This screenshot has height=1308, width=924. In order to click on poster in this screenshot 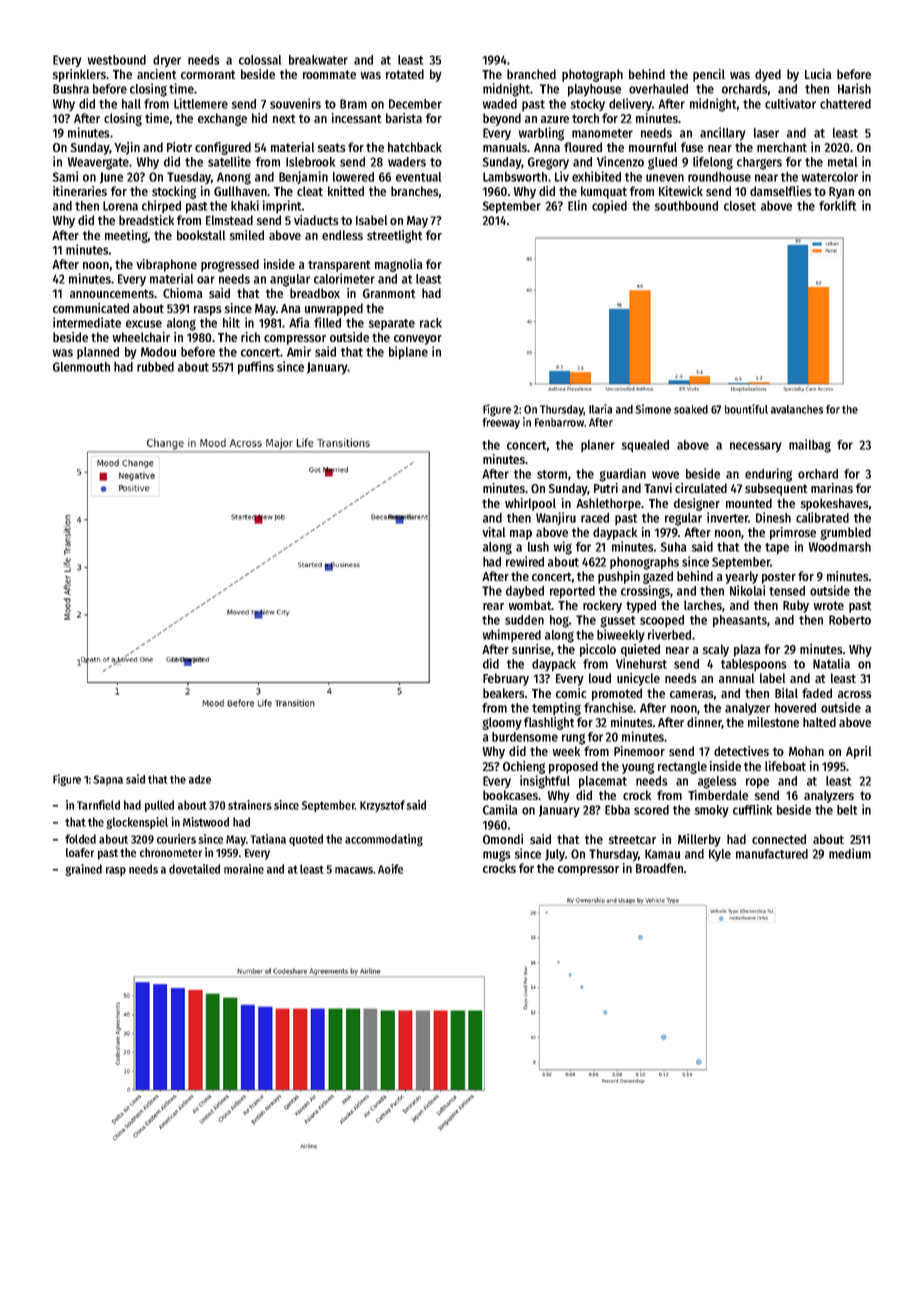, I will do `click(779, 578)`.
